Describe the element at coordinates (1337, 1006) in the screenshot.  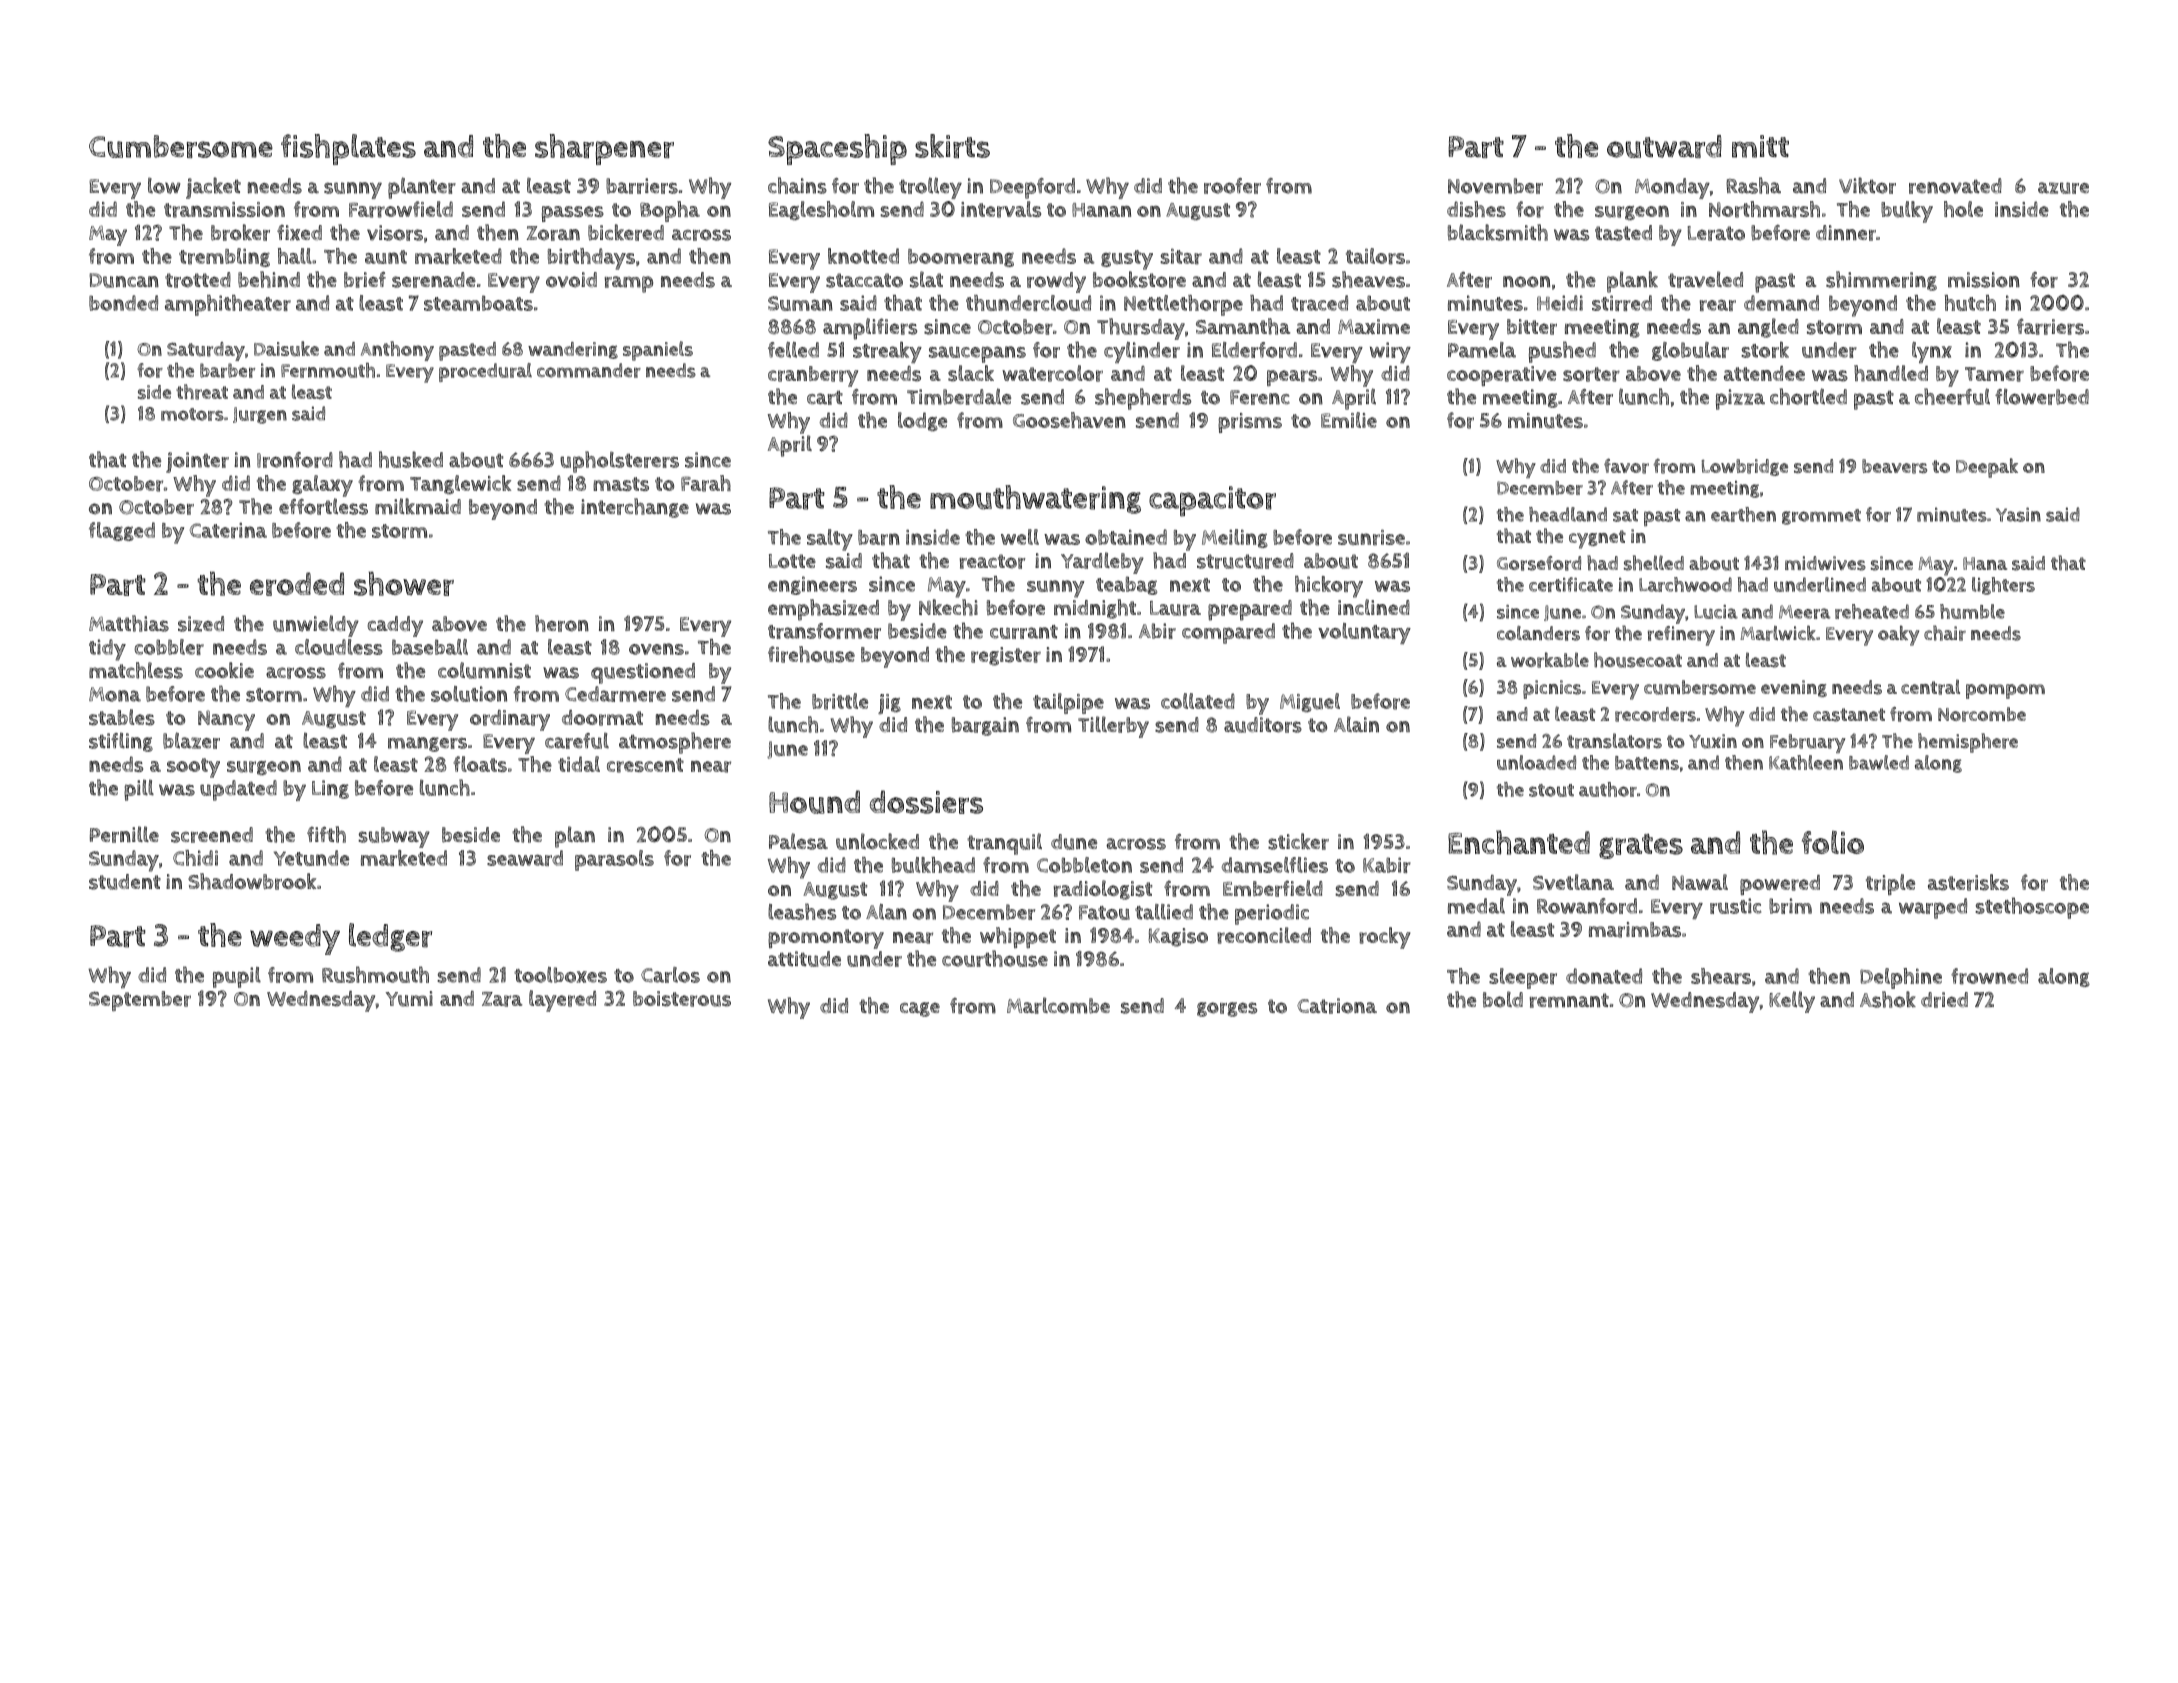
I see `Catriona` at that location.
